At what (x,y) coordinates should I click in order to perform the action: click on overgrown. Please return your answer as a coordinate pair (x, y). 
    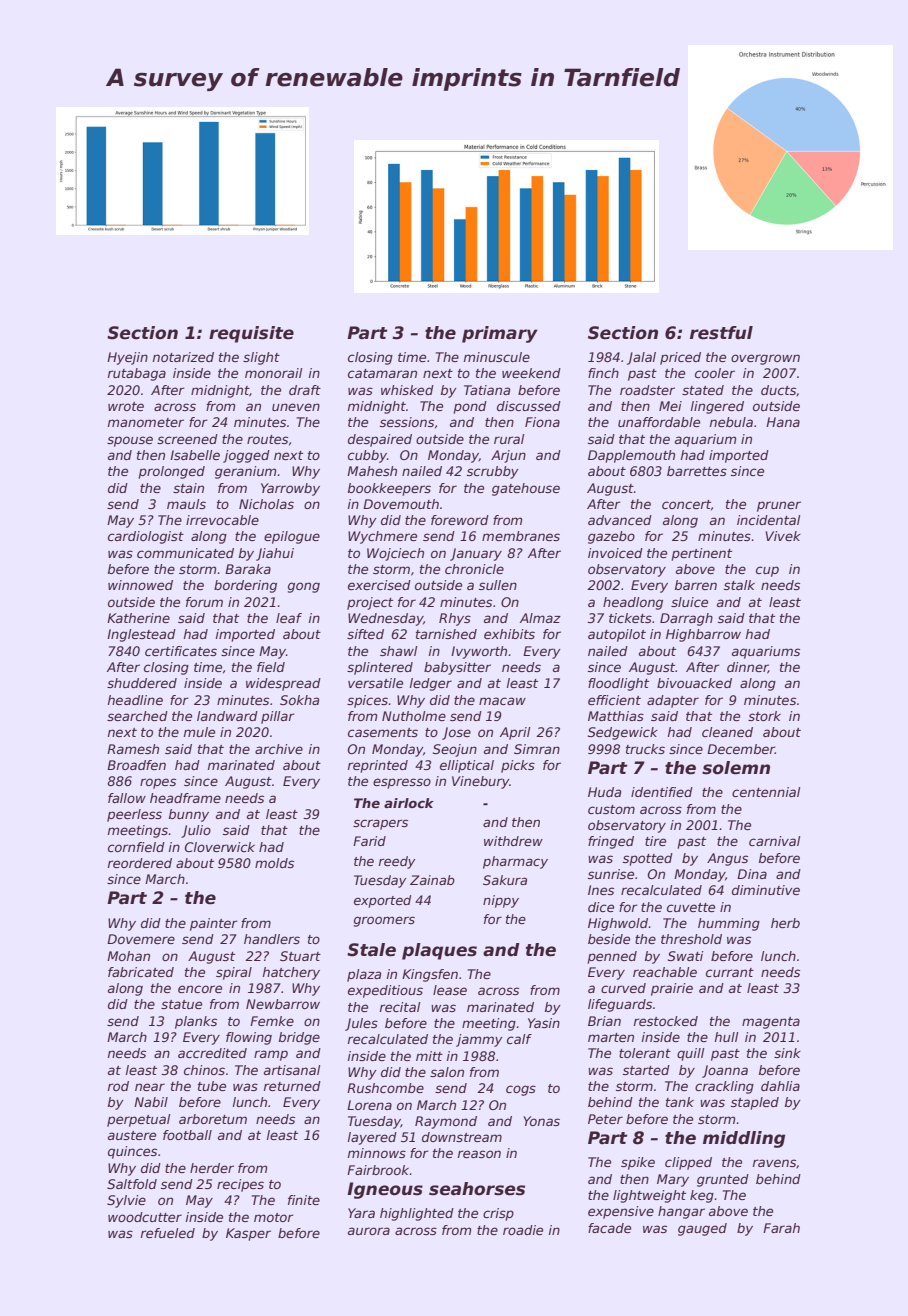
    Looking at the image, I should click on (765, 359).
